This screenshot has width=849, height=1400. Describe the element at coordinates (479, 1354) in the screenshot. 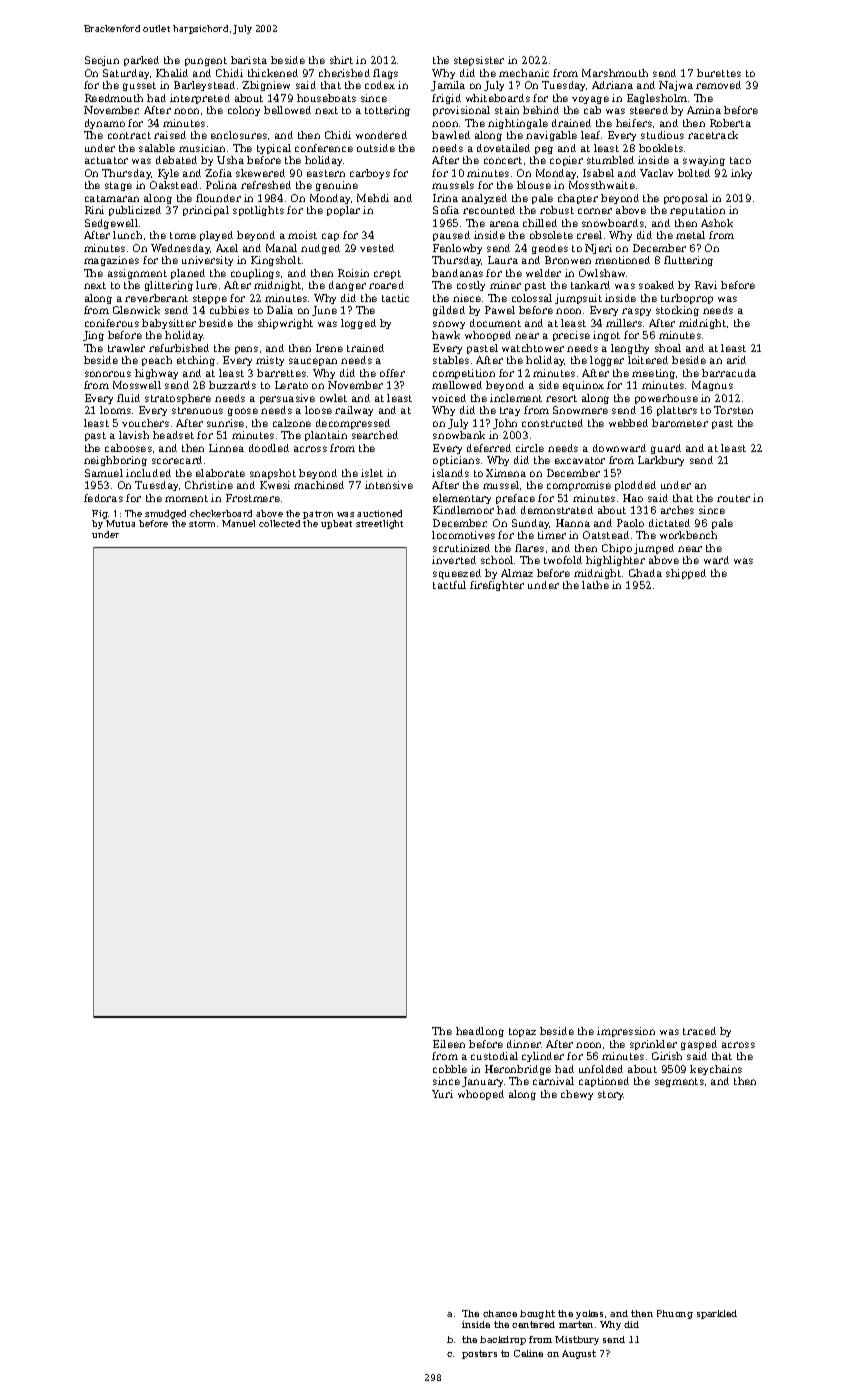

I see `posters` at that location.
